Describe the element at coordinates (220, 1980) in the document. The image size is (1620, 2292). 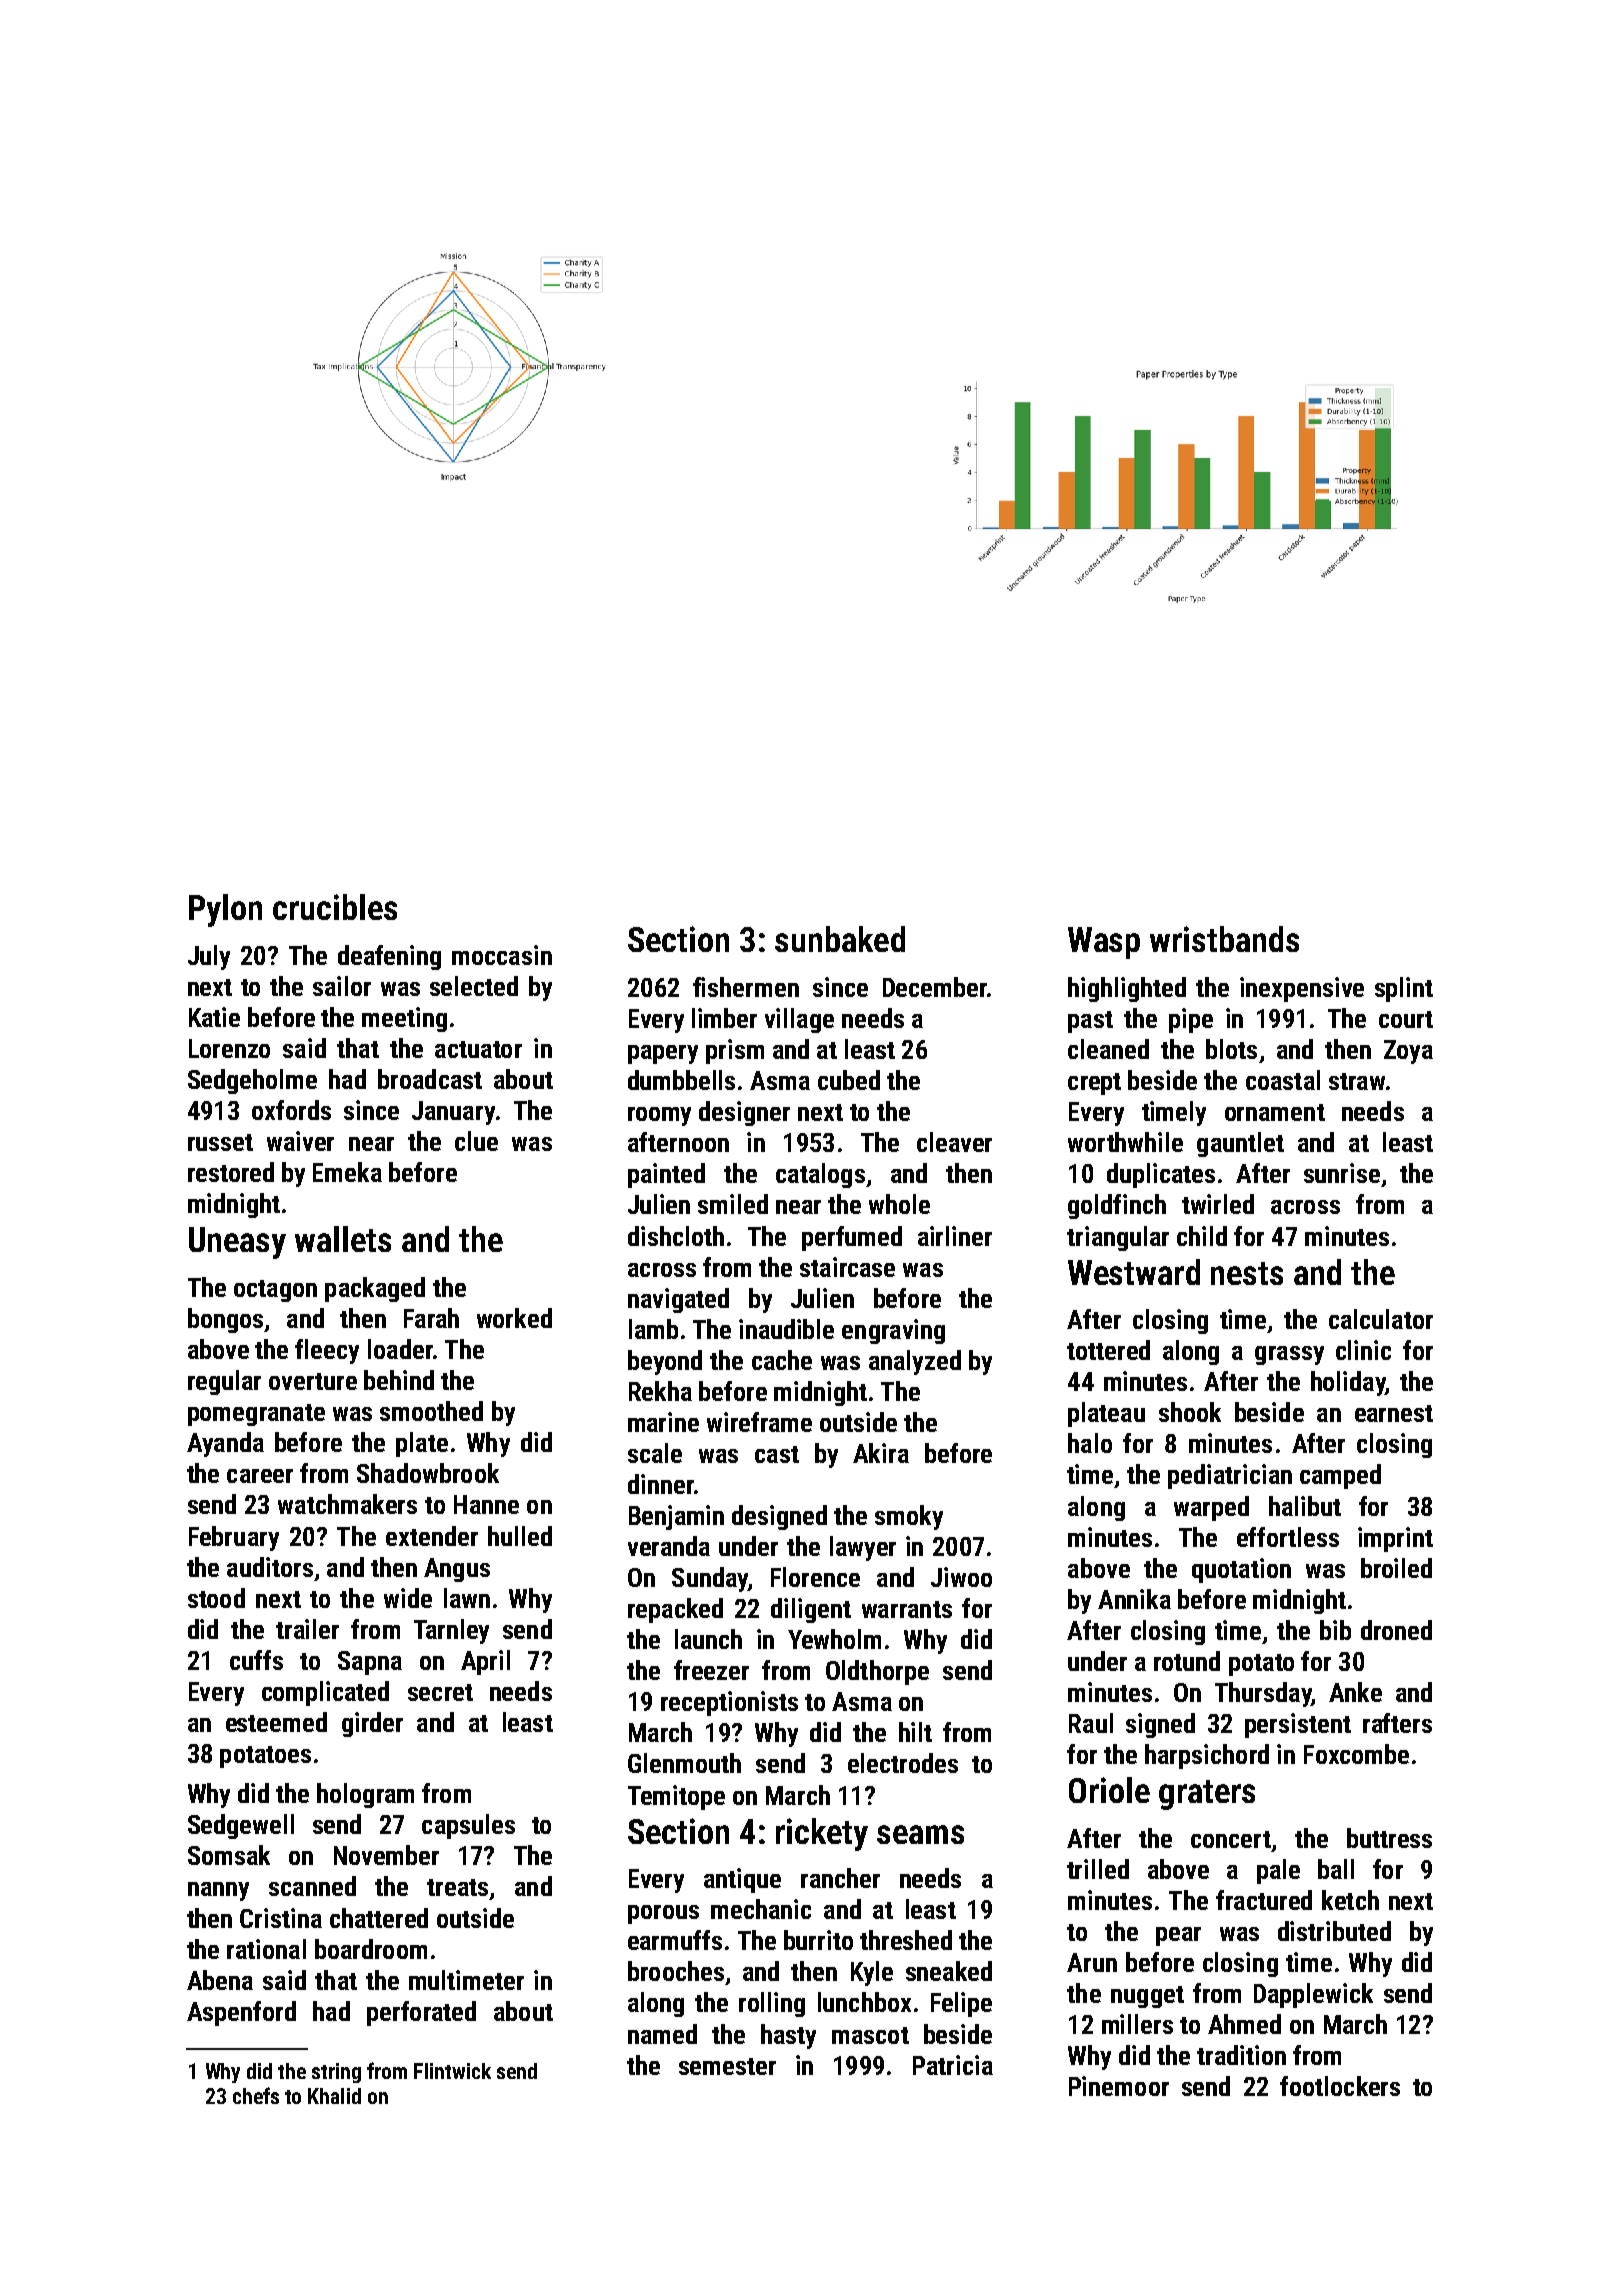
I see `Abena` at that location.
